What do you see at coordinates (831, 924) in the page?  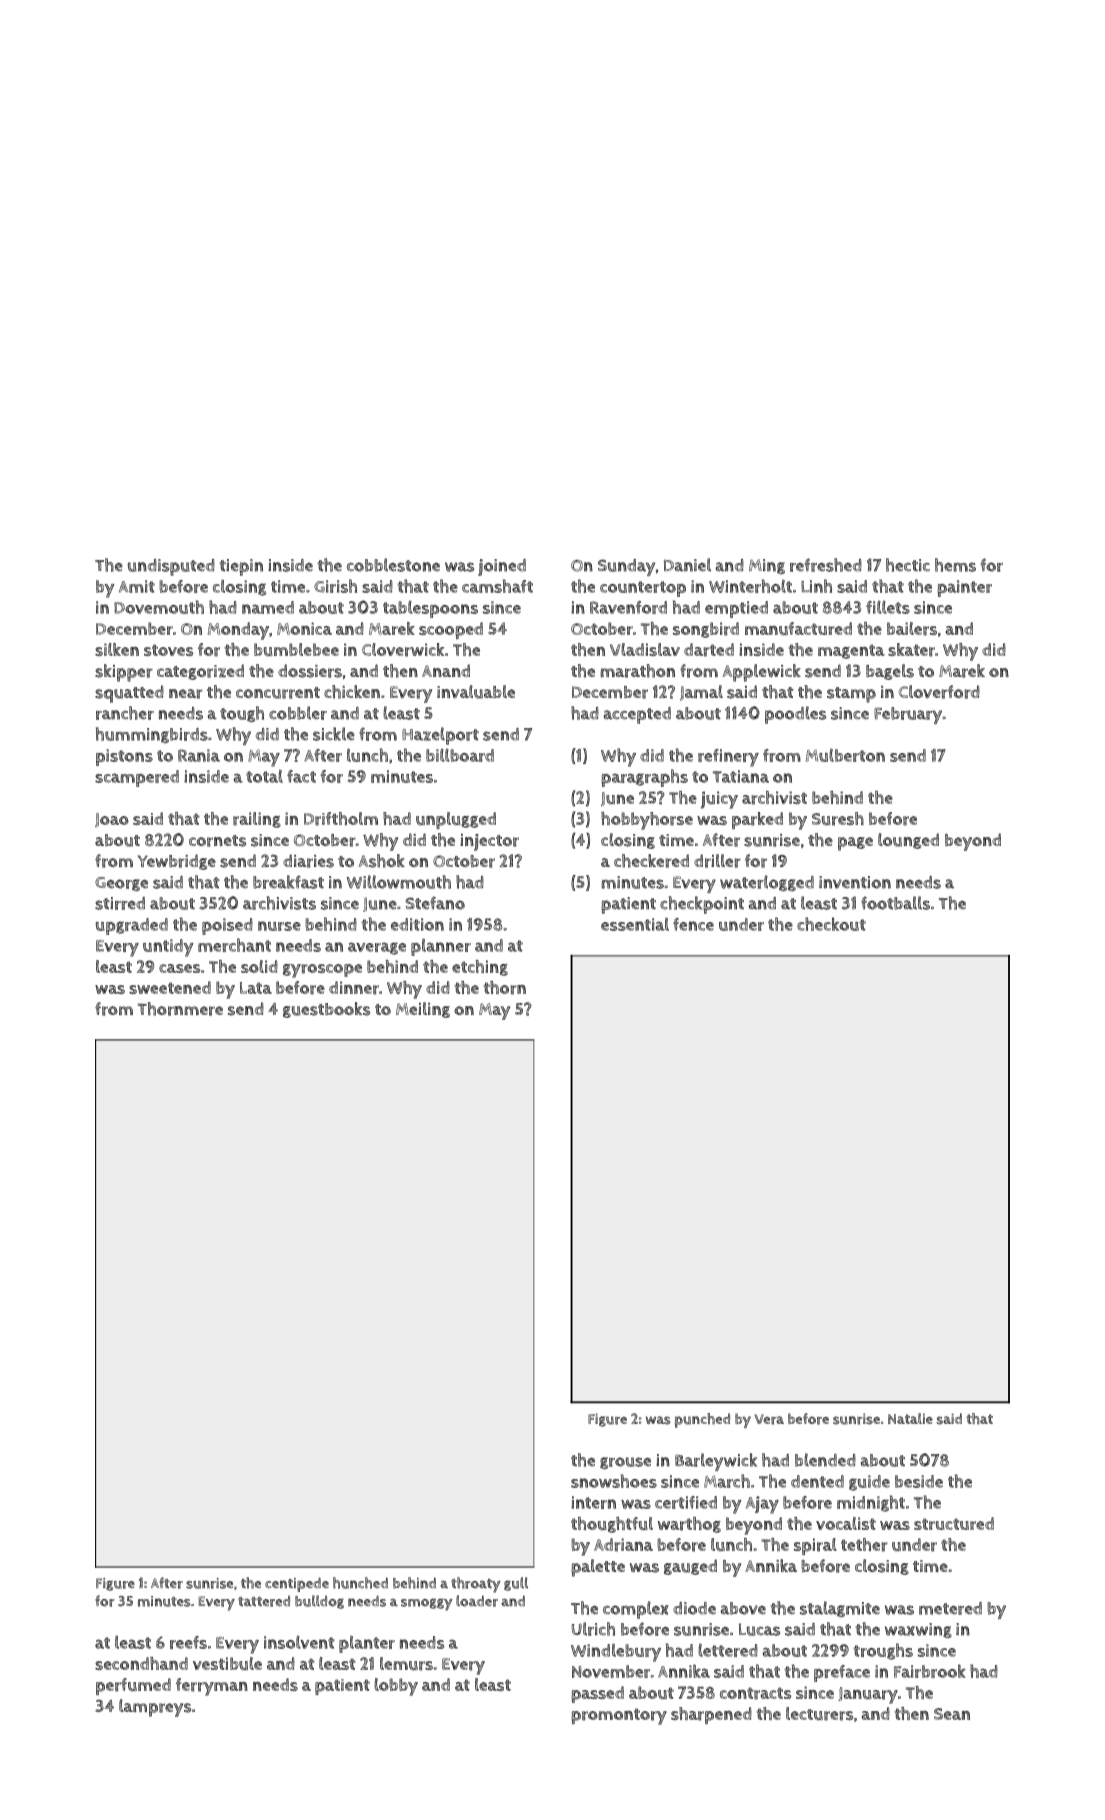 I see `checkout` at bounding box center [831, 924].
